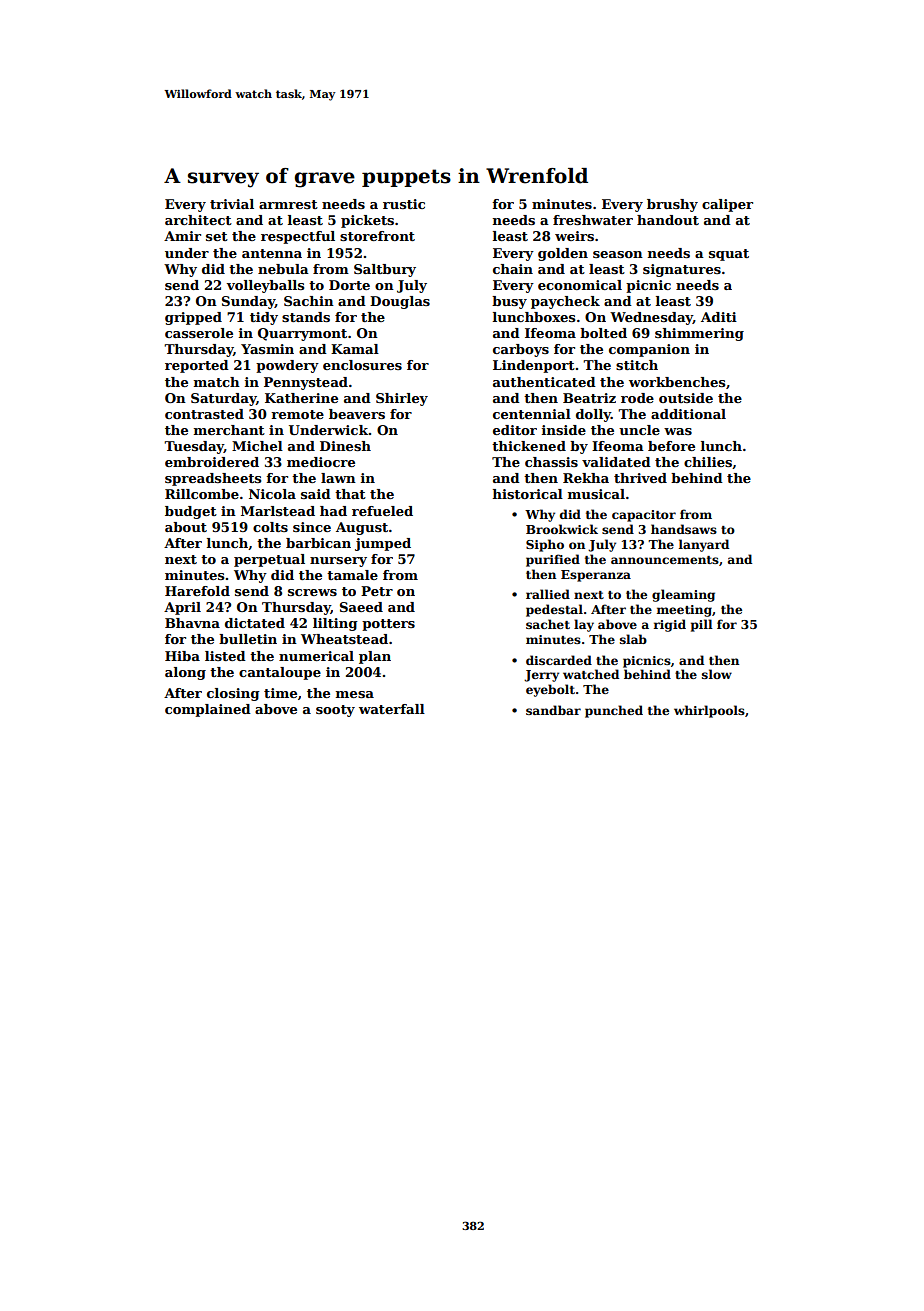 The height and width of the screenshot is (1311, 924). I want to click on sandbar, so click(553, 710).
